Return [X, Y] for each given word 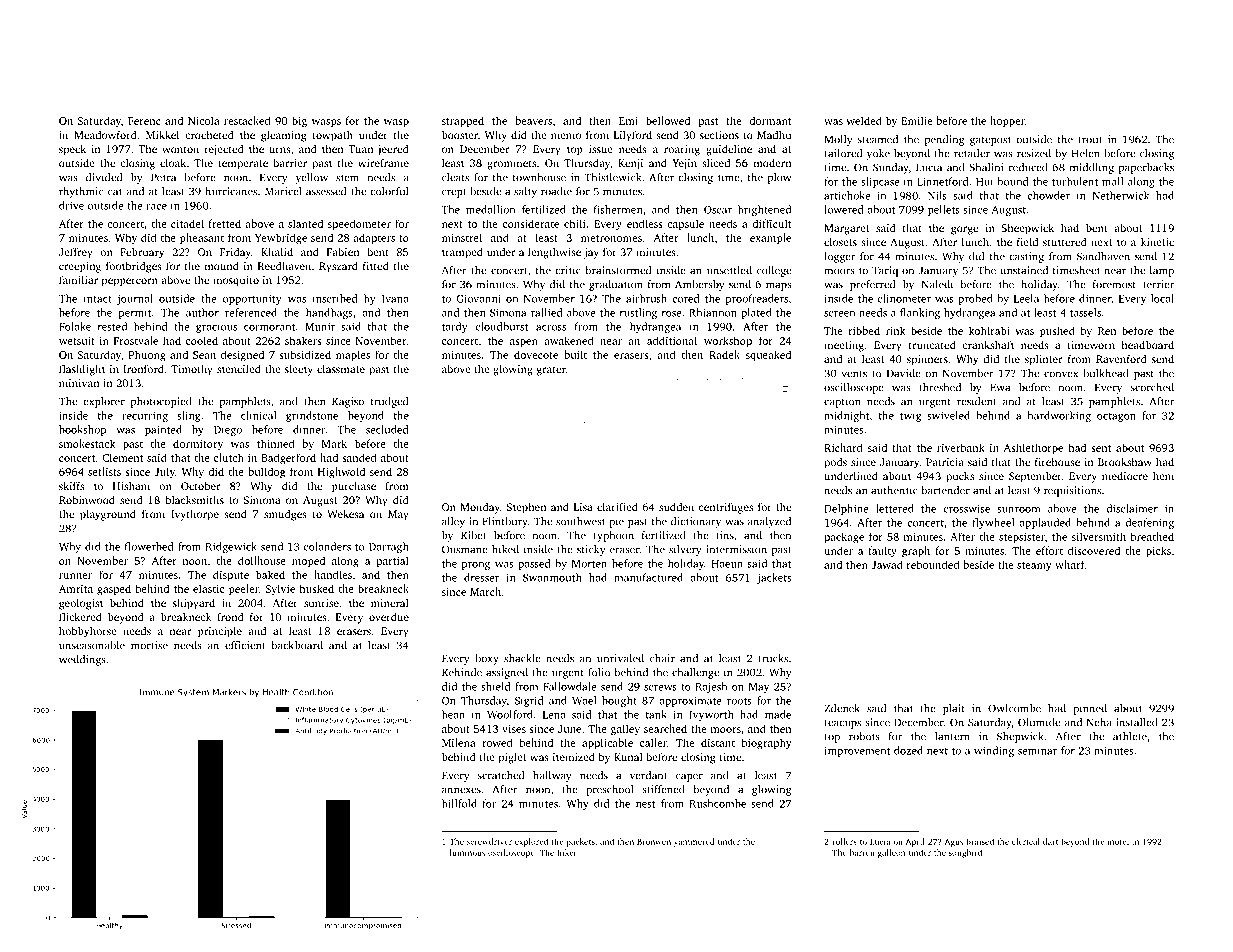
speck [72, 150]
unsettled [729, 270]
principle [220, 632]
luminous [467, 852]
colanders [327, 546]
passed [534, 564]
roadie [556, 191]
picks [1158, 551]
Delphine [846, 509]
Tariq [885, 271]
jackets [774, 578]
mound [222, 266]
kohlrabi [989, 330]
